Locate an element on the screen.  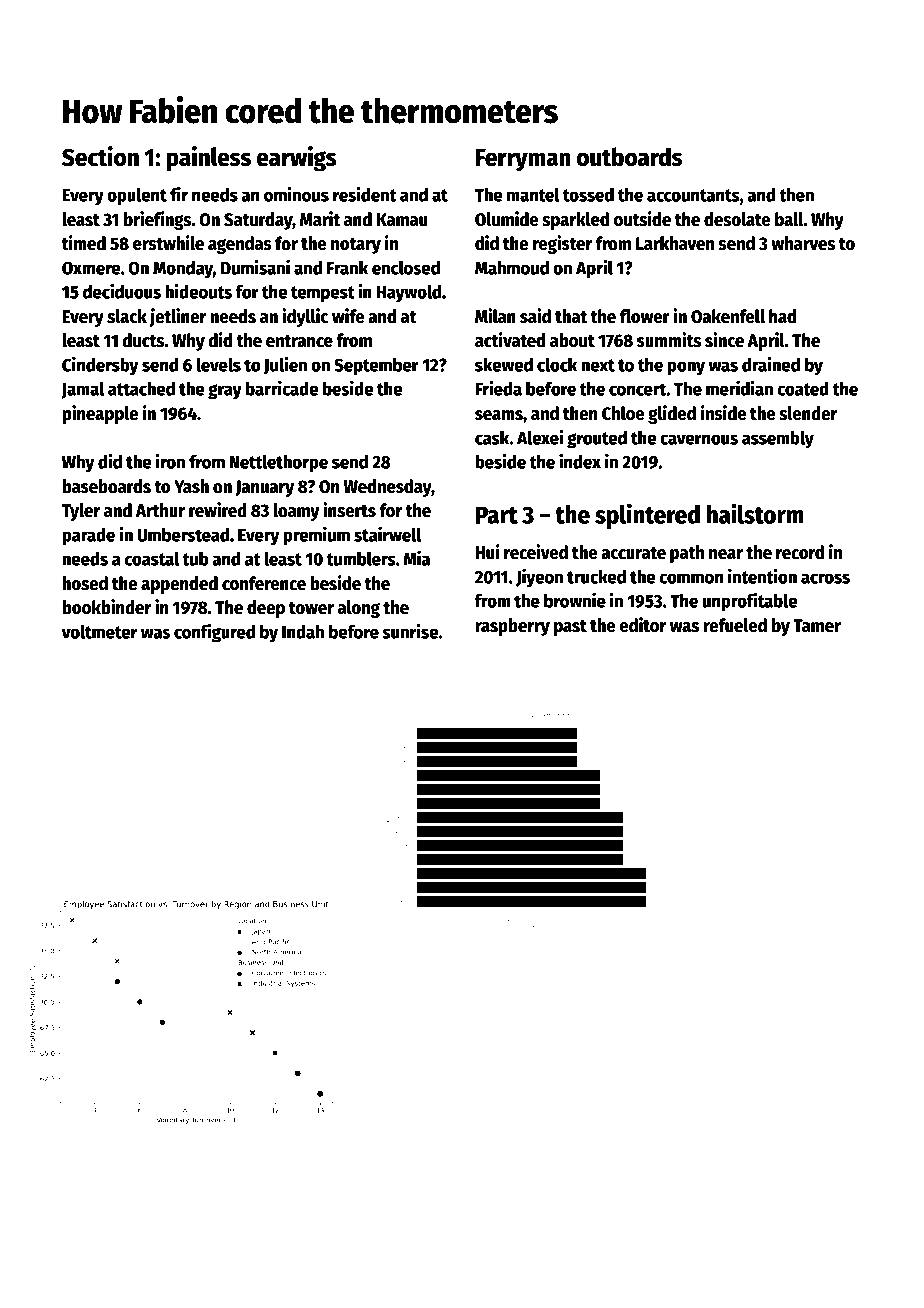
deciduous is located at coordinates (122, 291).
